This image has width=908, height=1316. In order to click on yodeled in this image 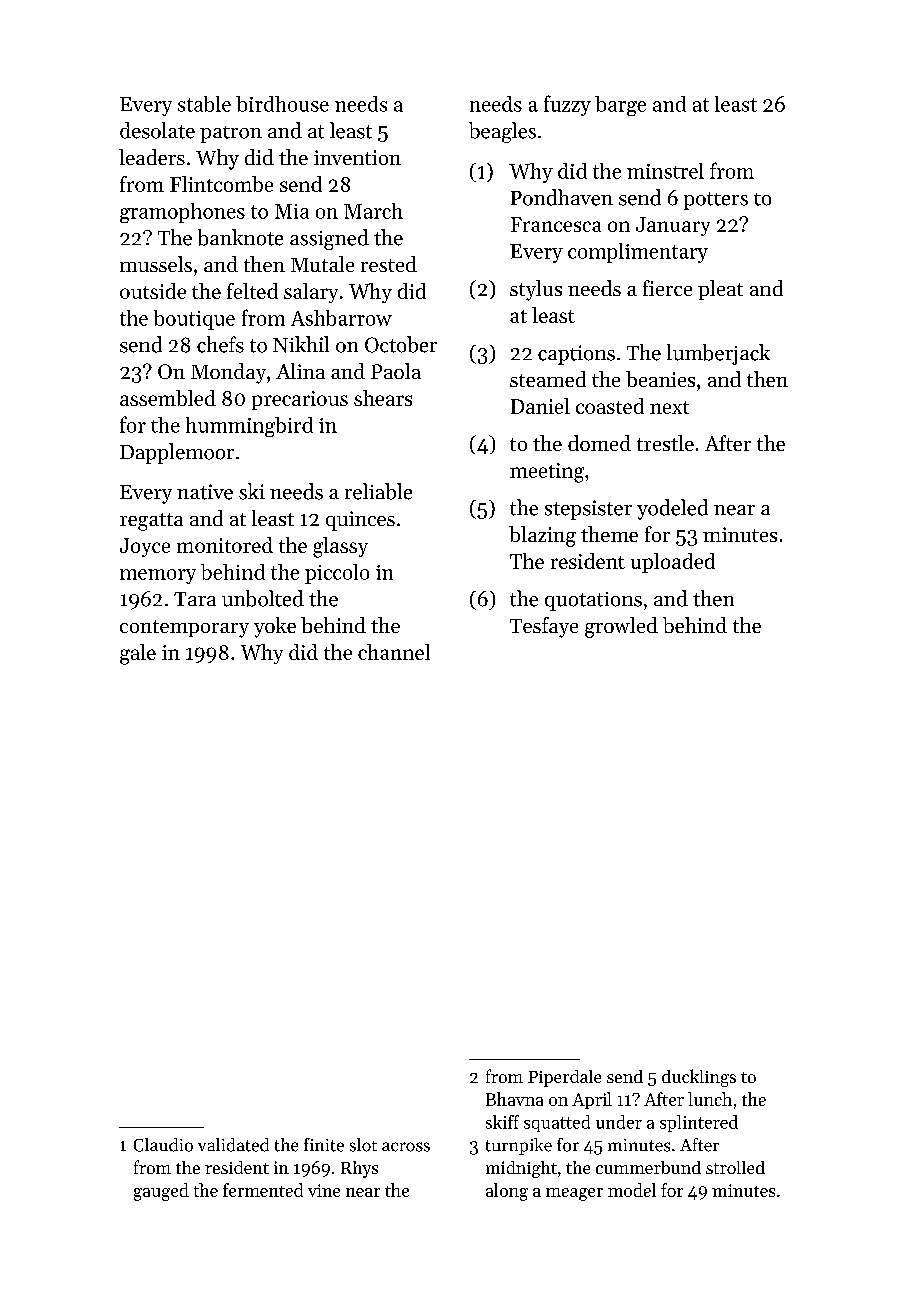, I will do `click(672, 509)`.
